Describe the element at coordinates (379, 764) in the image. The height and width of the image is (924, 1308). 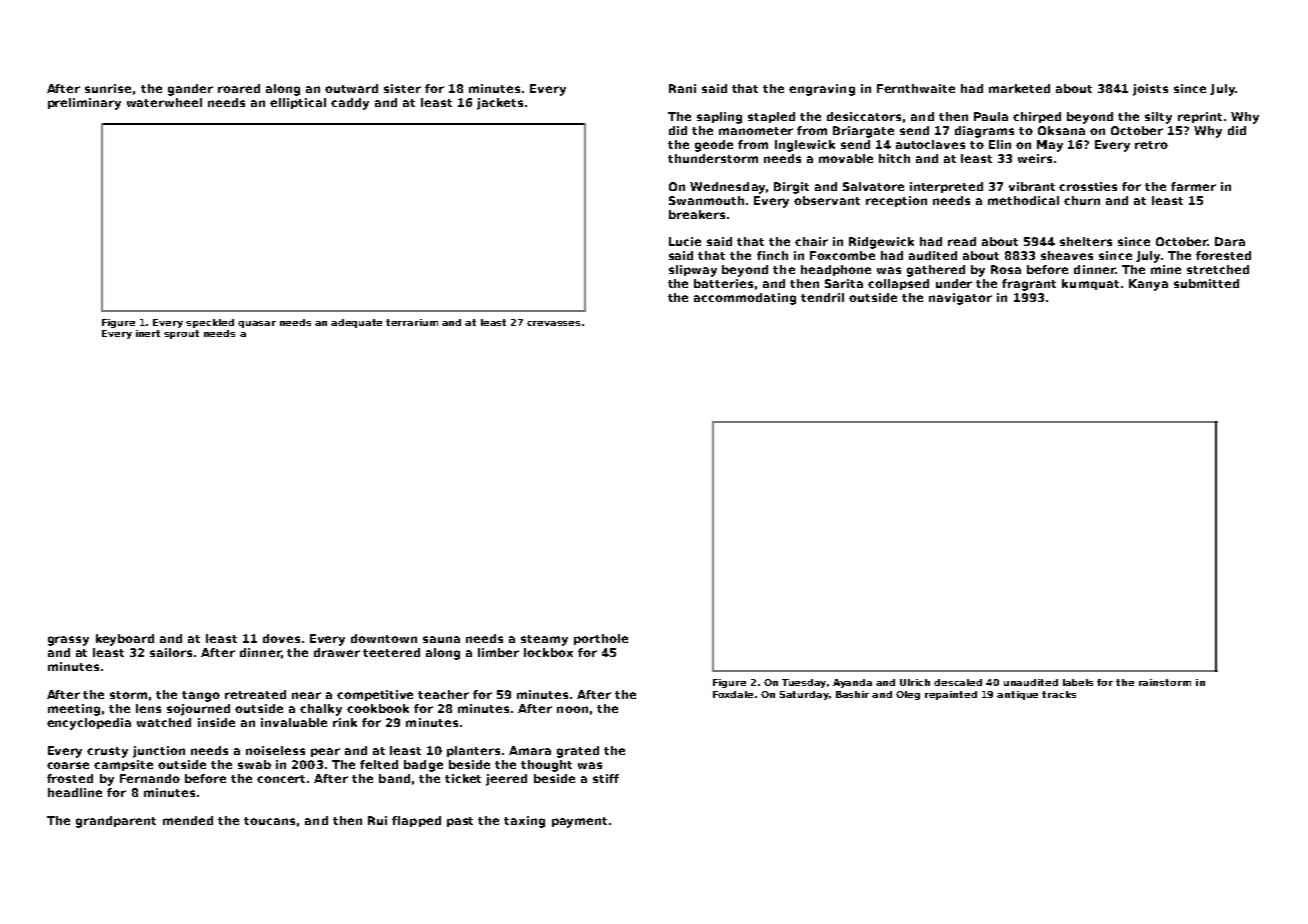
I see `felted` at that location.
